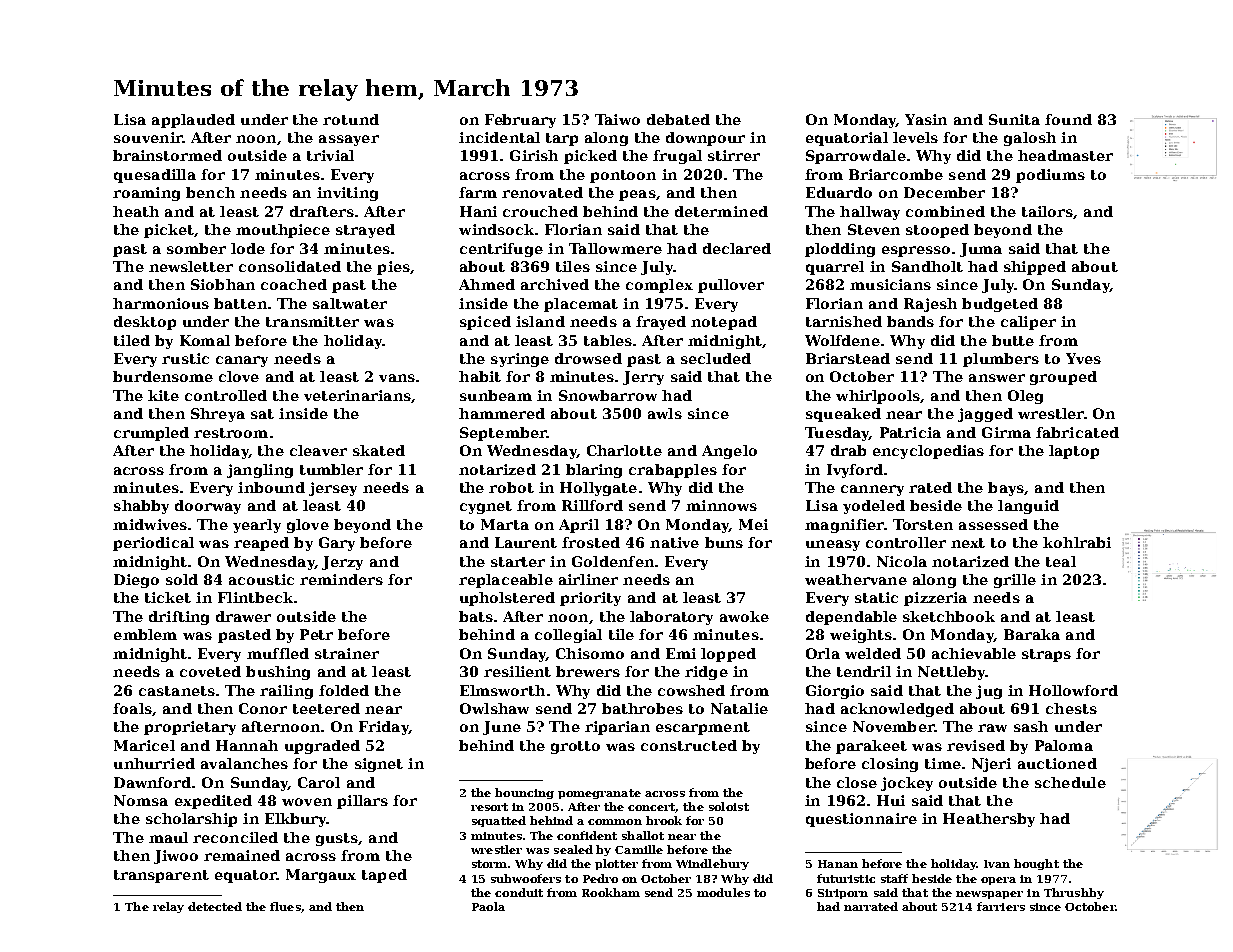  I want to click on Yves, so click(1083, 358).
